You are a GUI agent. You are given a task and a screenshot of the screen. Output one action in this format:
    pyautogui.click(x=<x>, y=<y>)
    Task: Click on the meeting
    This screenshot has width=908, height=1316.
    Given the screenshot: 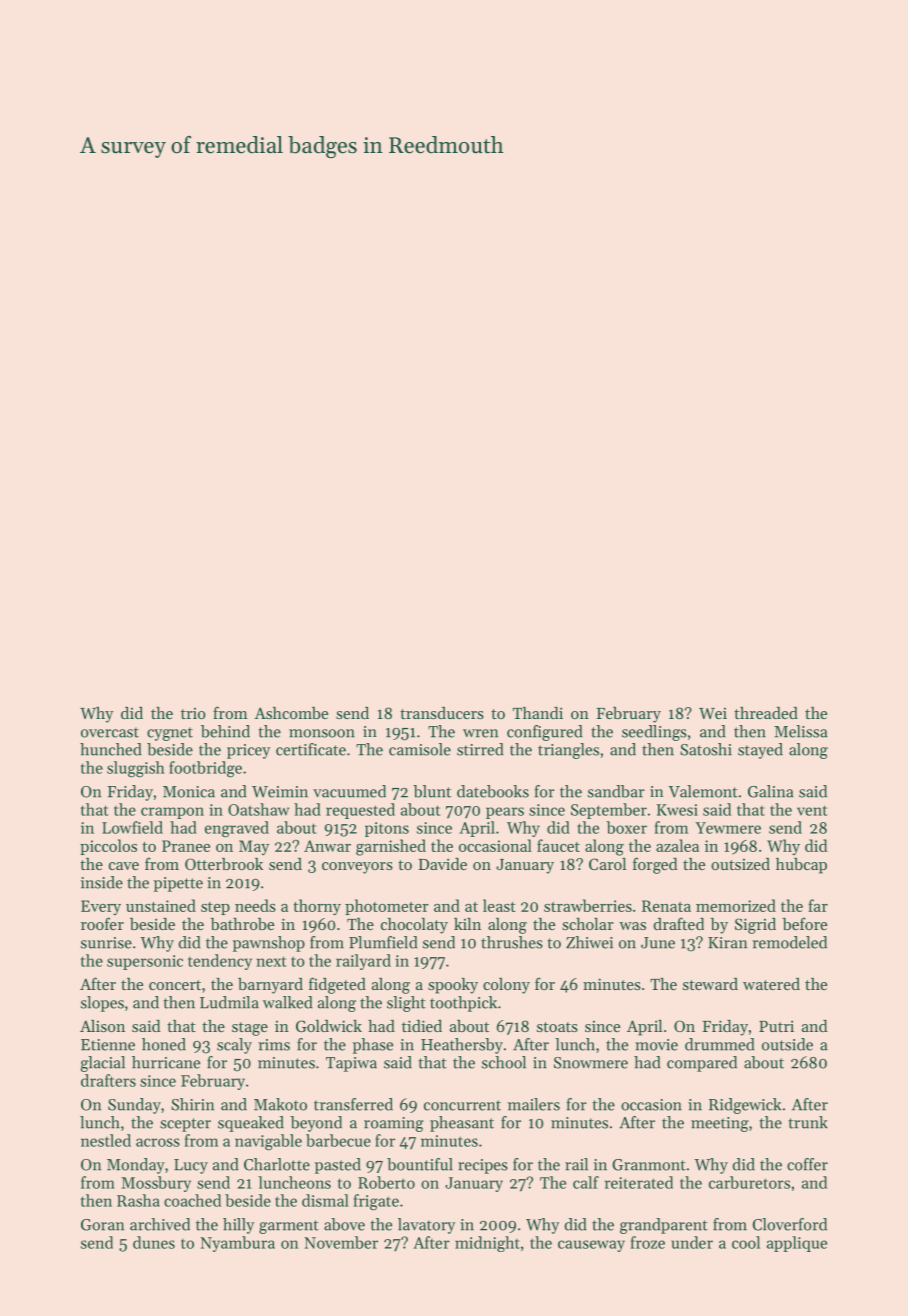 What is the action you would take?
    pyautogui.click(x=720, y=1124)
